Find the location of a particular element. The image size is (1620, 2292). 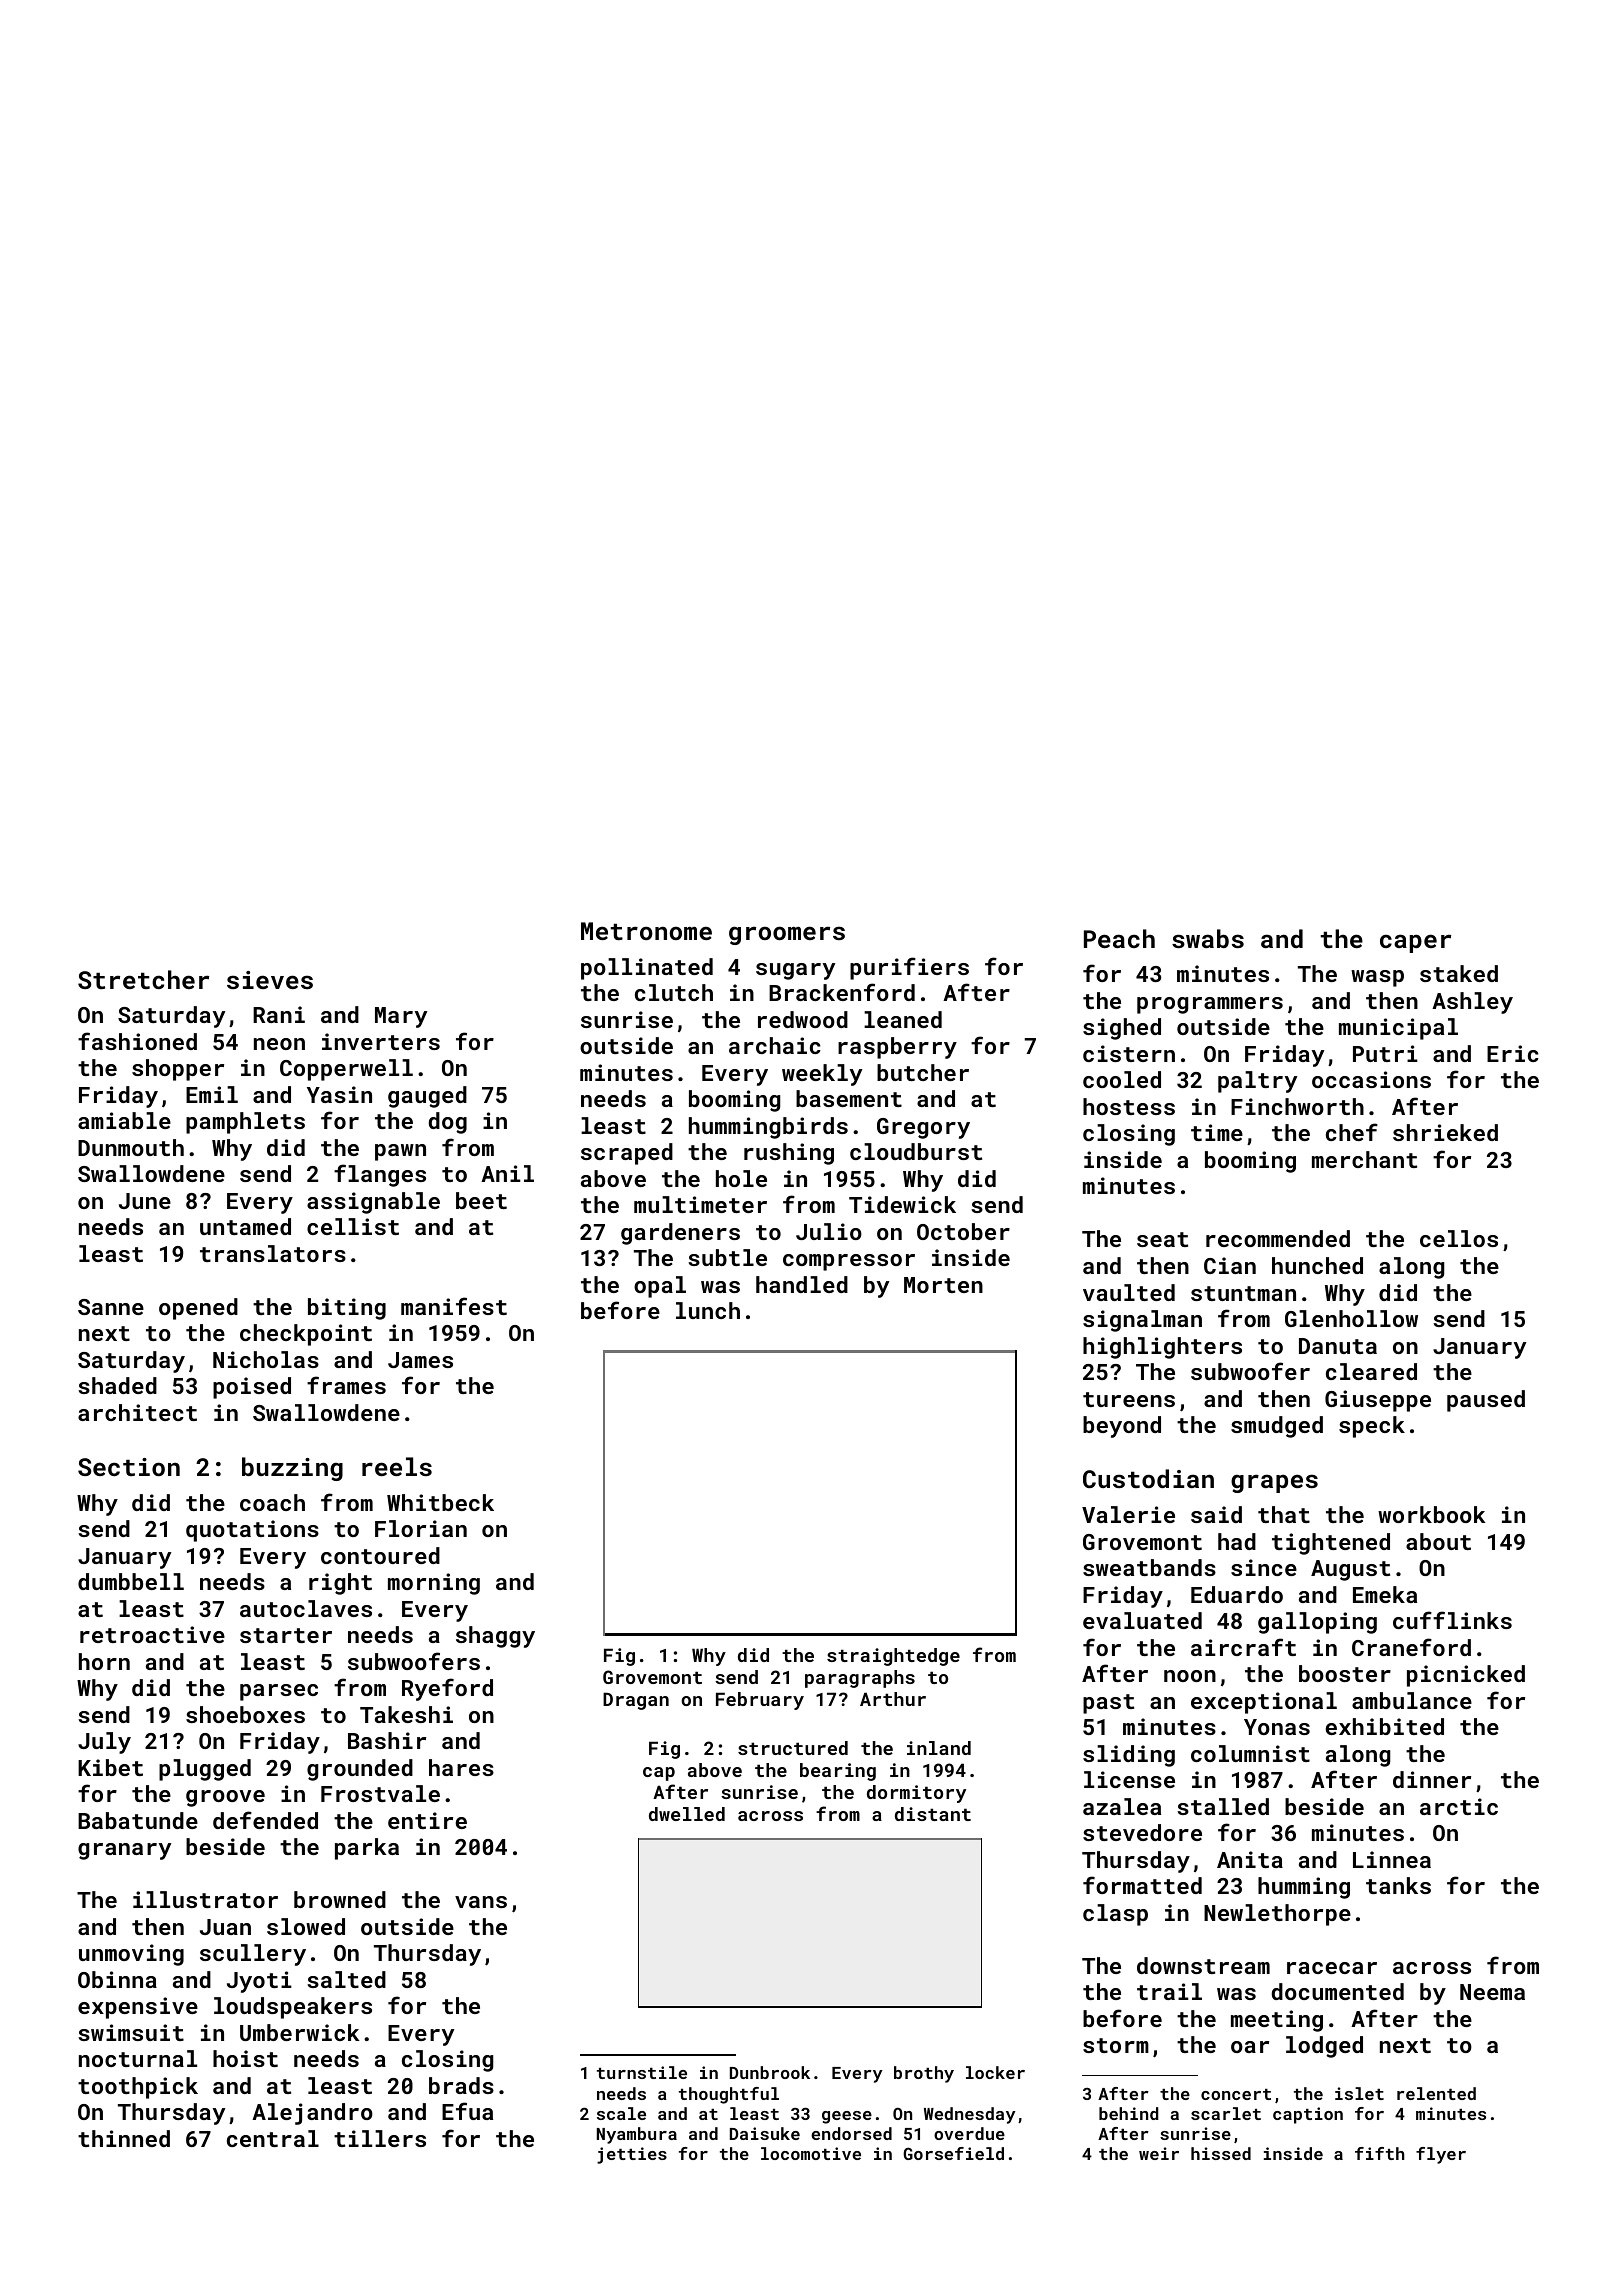

concert is located at coordinates (1236, 2094).
